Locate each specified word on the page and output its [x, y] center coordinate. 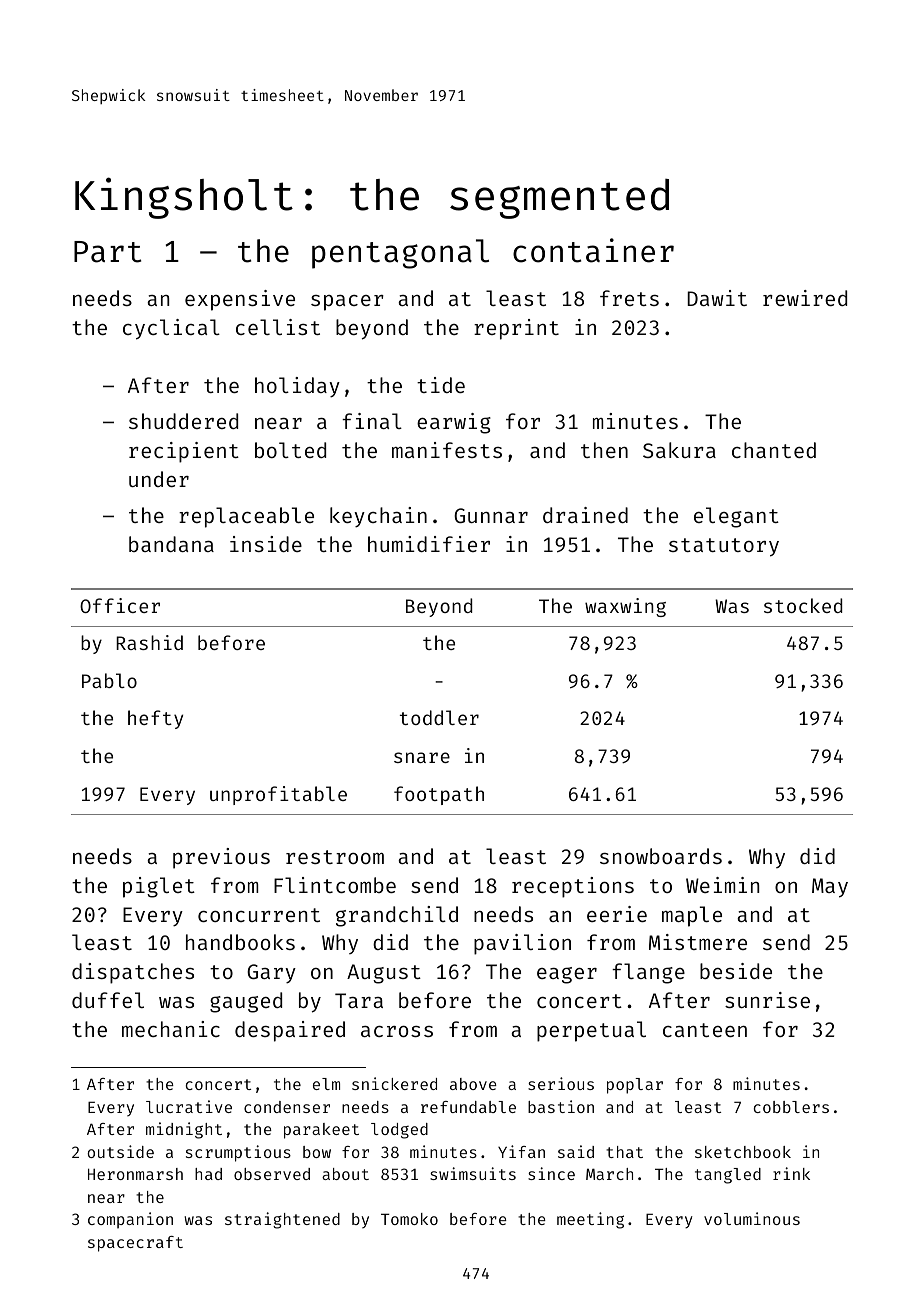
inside [266, 544]
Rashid [149, 642]
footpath [439, 795]
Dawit [717, 298]
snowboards [661, 856]
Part [107, 252]
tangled [728, 1176]
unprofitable [278, 795]
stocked [803, 605]
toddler [439, 717]
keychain [378, 517]
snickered [394, 1083]
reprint [516, 329]
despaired [290, 1031]
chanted [774, 450]
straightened [282, 1220]
